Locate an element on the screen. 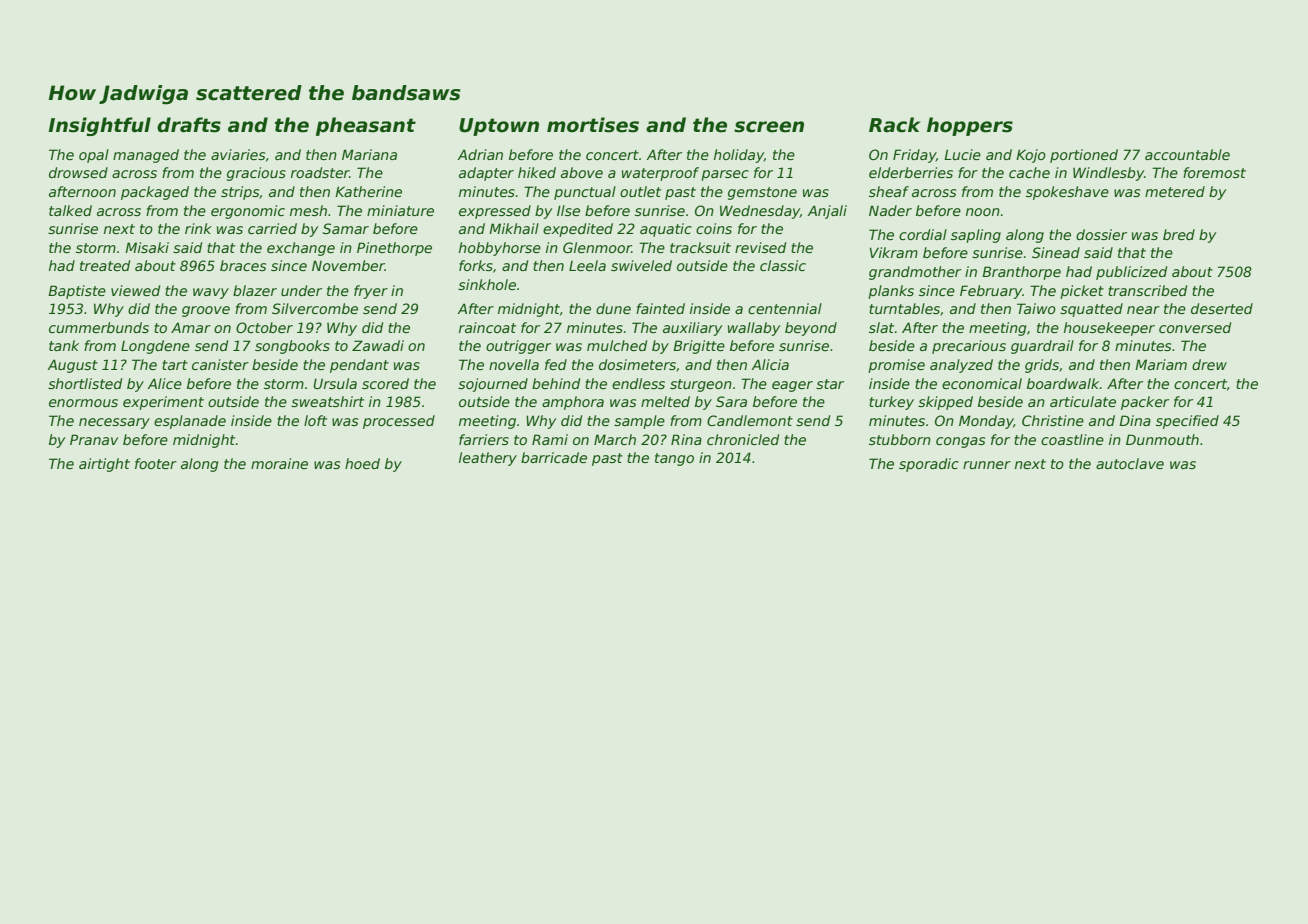 The height and width of the screenshot is (924, 1308). sweatshirt is located at coordinates (327, 401).
